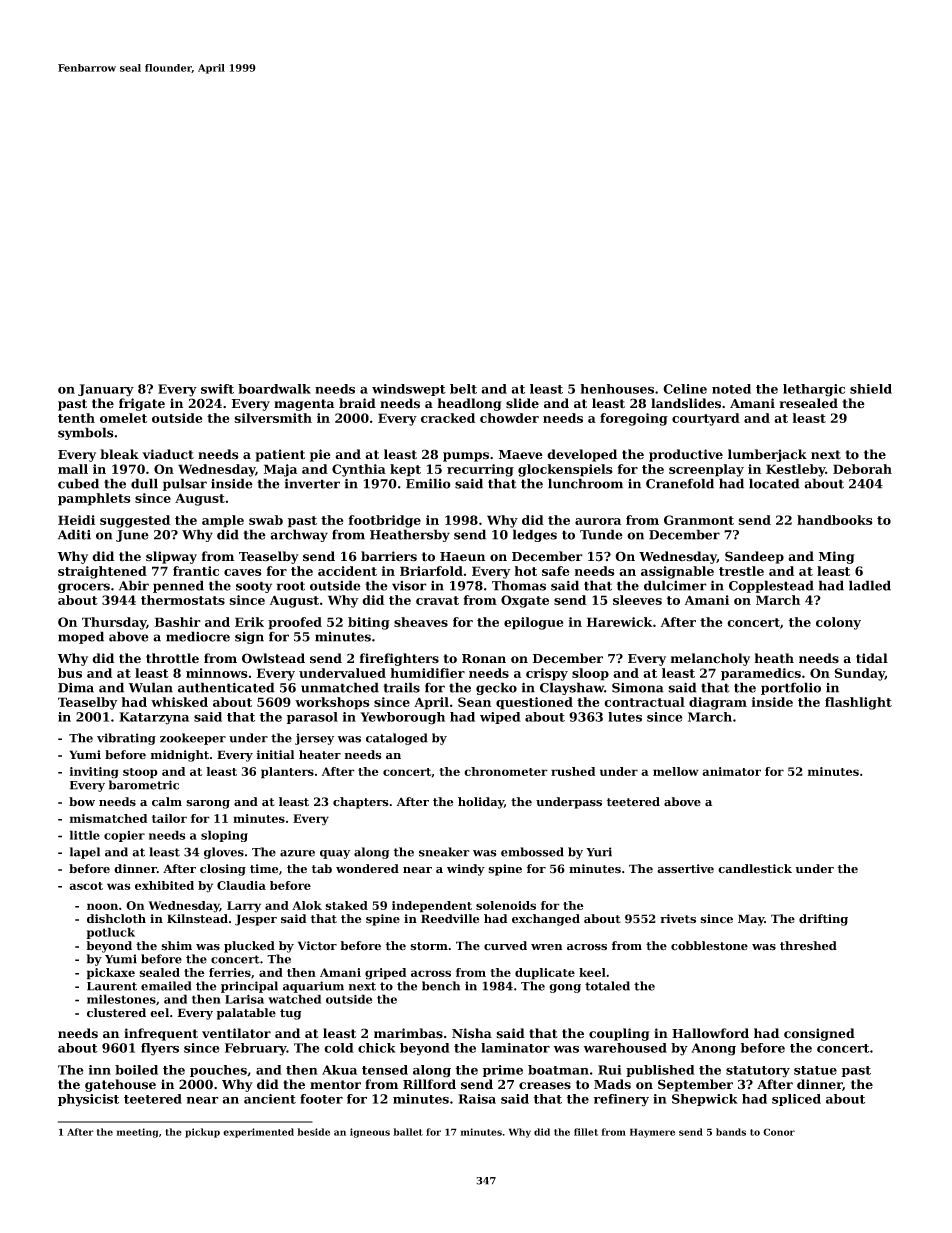 Image resolution: width=952 pixels, height=1233 pixels. I want to click on assertive, so click(685, 869).
